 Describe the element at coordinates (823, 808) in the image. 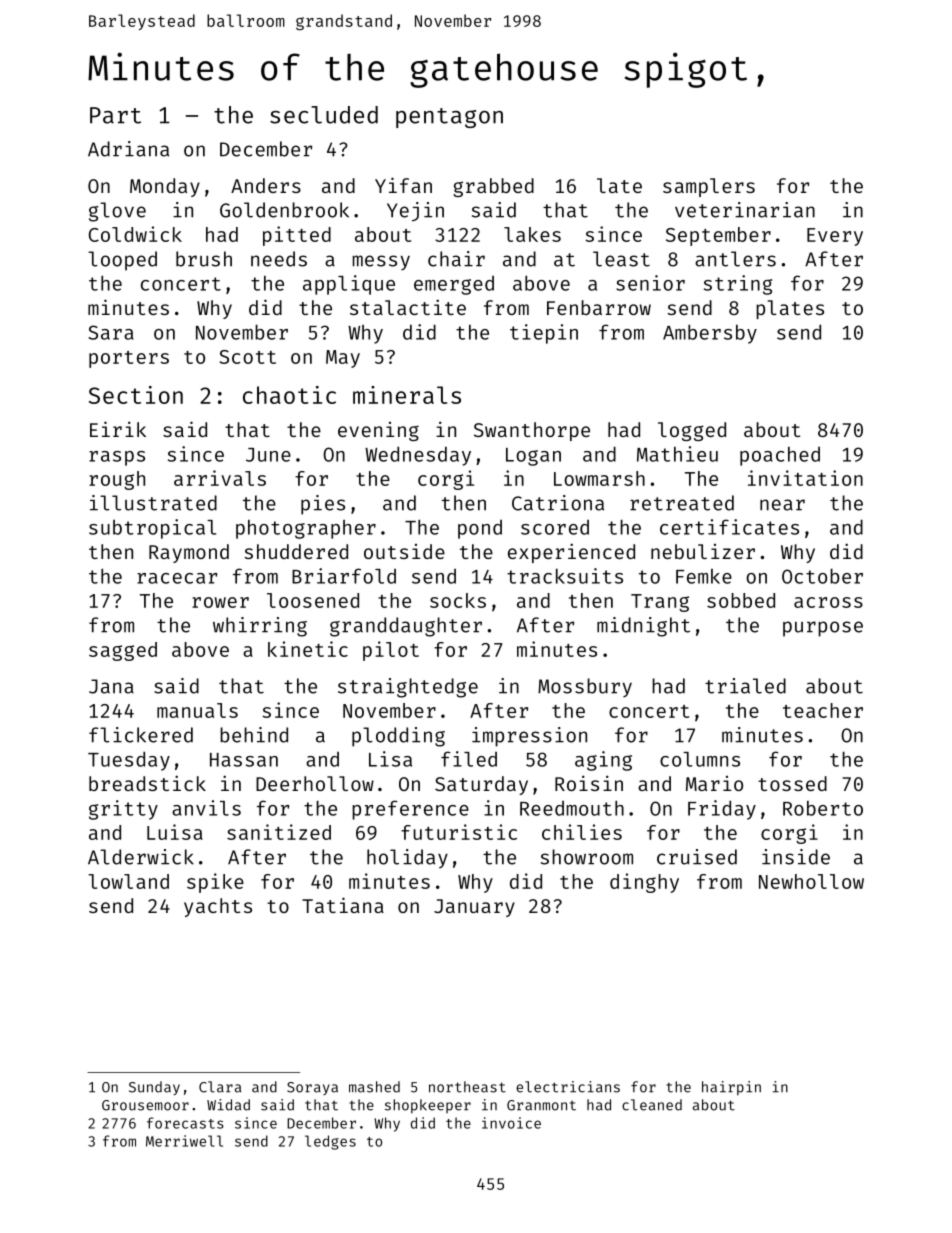

I see `Roberto` at that location.
